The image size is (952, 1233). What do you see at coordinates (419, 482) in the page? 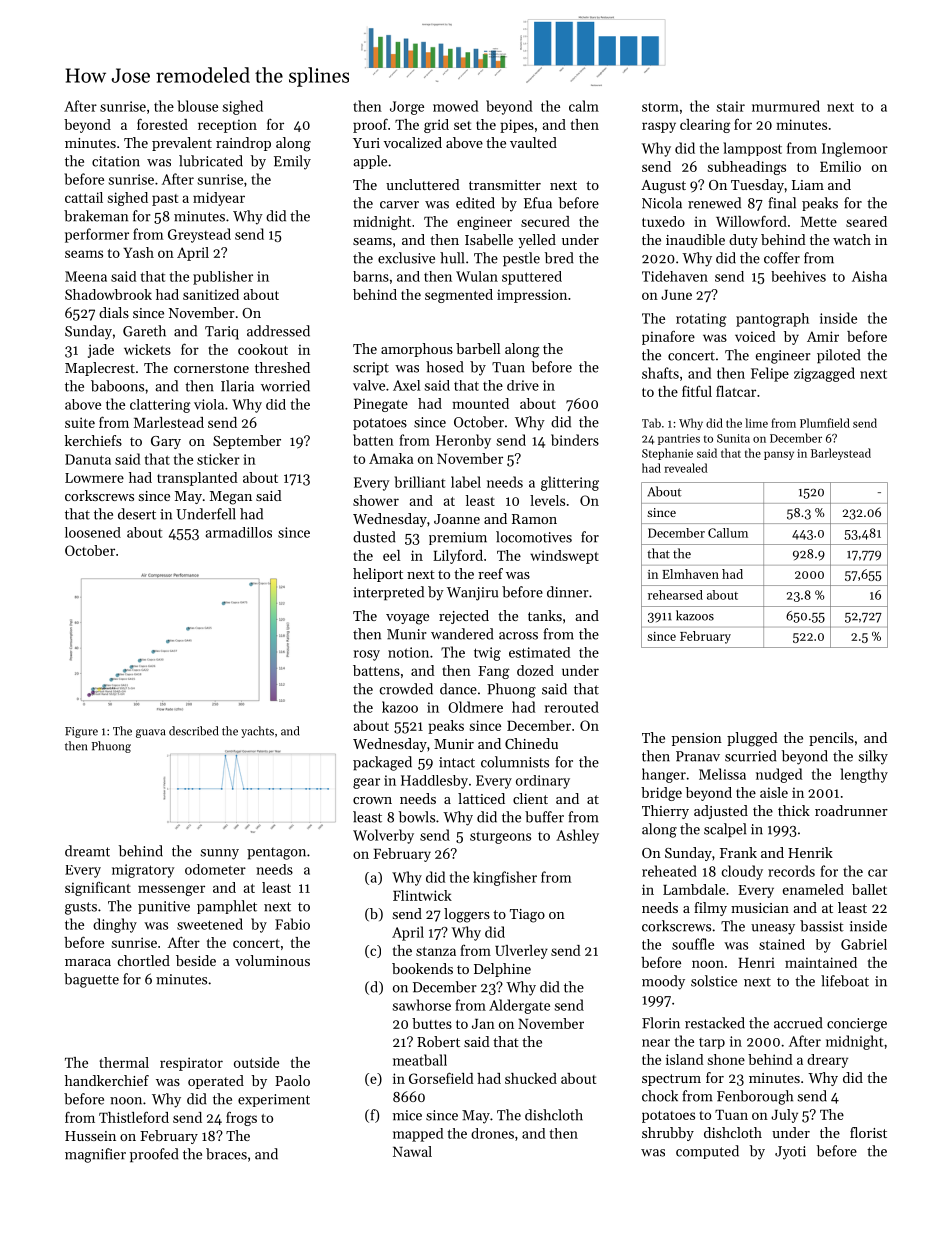
I see `brilliant` at bounding box center [419, 482].
